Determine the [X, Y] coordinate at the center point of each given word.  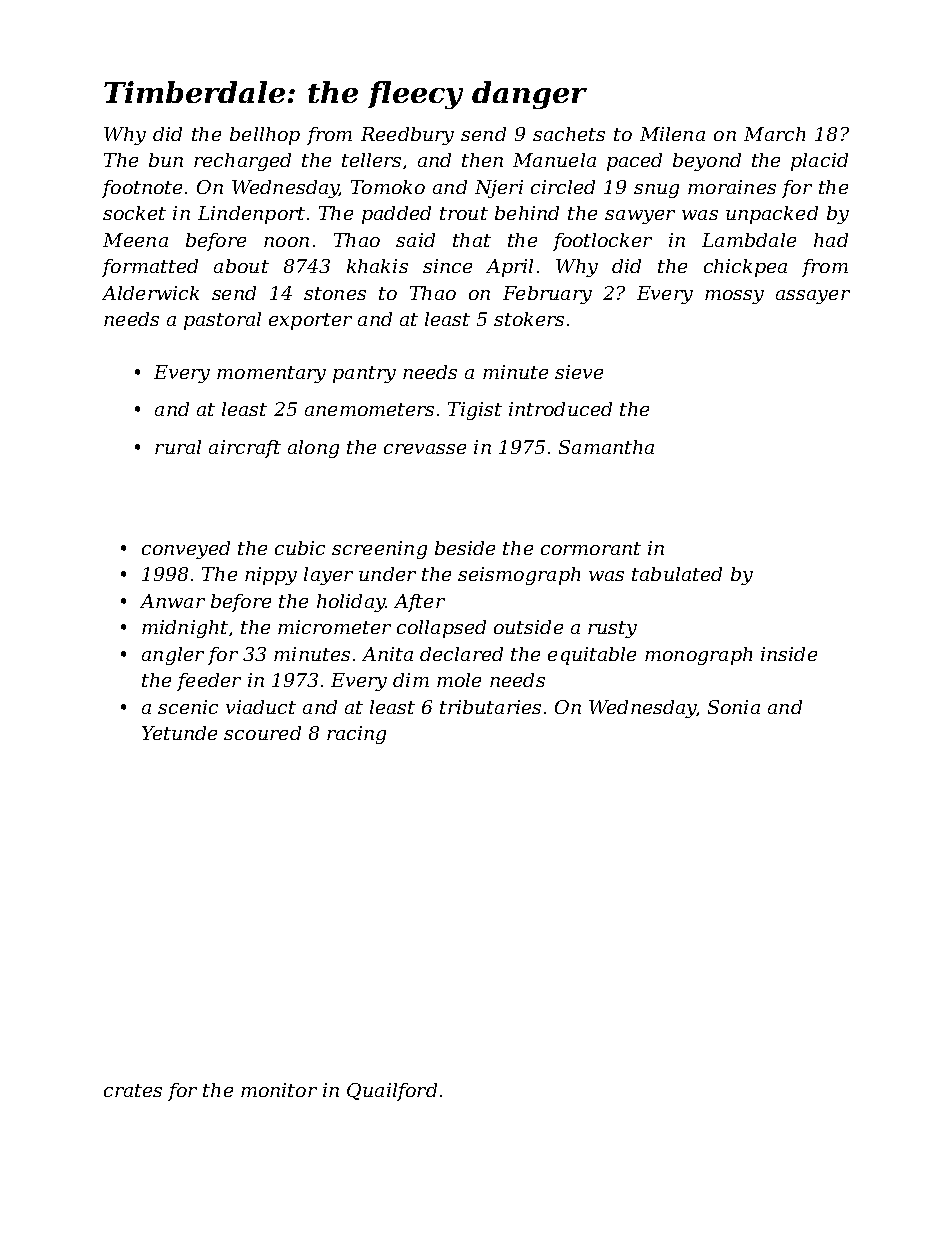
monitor [279, 1090]
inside [789, 654]
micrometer [334, 627]
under [387, 574]
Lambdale [749, 240]
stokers [529, 319]
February [547, 295]
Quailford [392, 1092]
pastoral [222, 321]
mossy [734, 297]
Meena [135, 240]
